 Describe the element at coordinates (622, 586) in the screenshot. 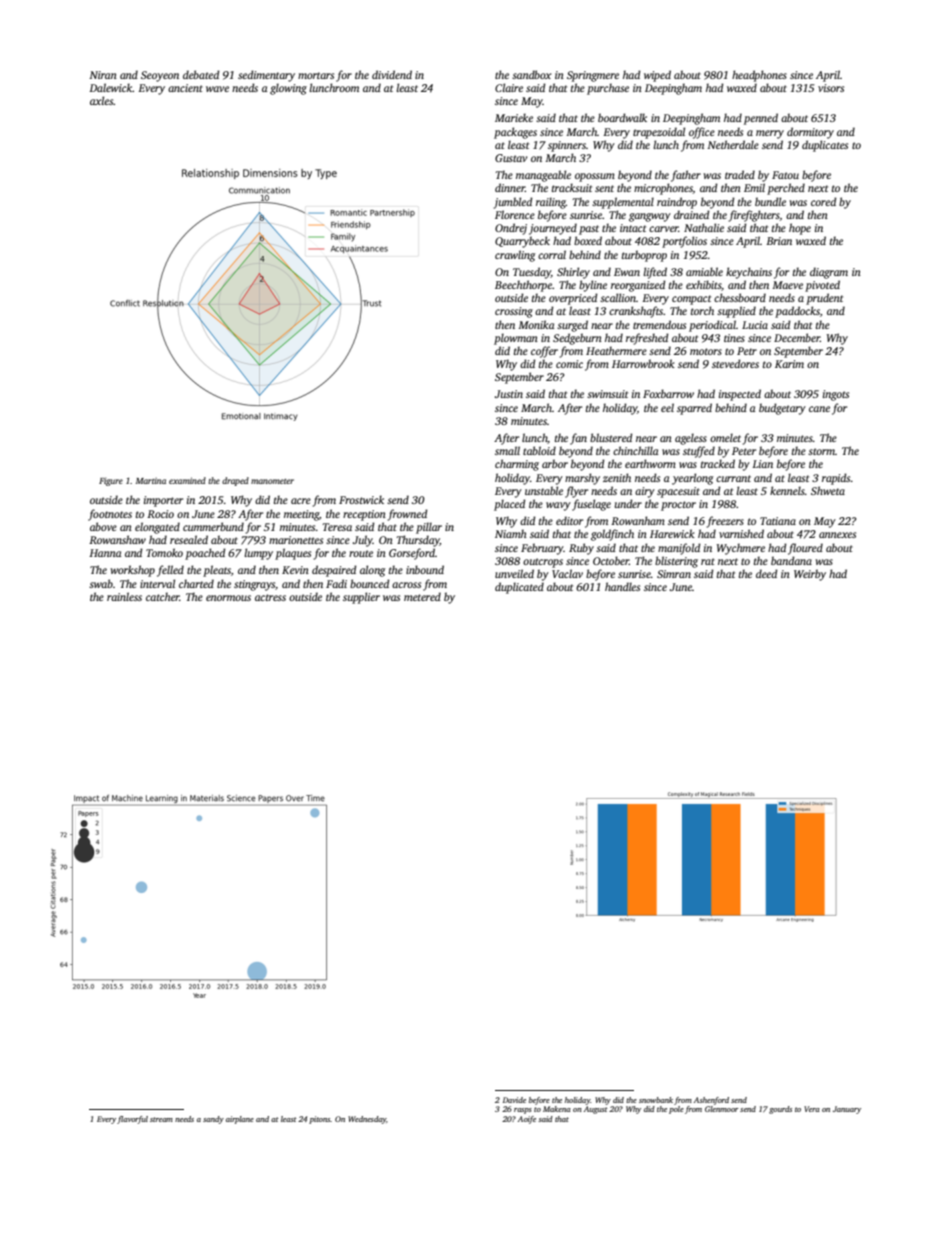

I see `handles` at that location.
